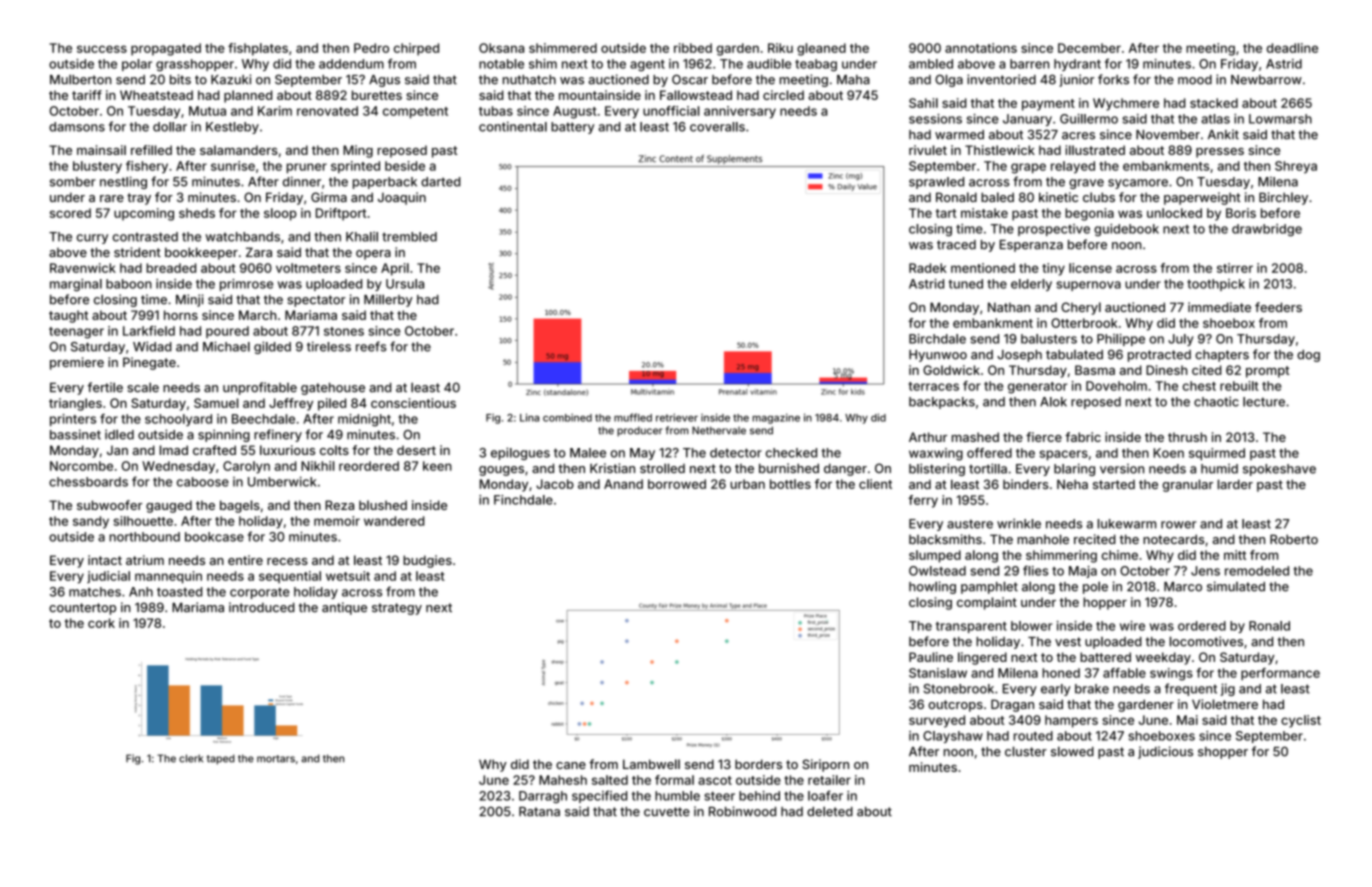 The image size is (1372, 887). Describe the element at coordinates (105, 560) in the screenshot. I see `intact` at that location.
